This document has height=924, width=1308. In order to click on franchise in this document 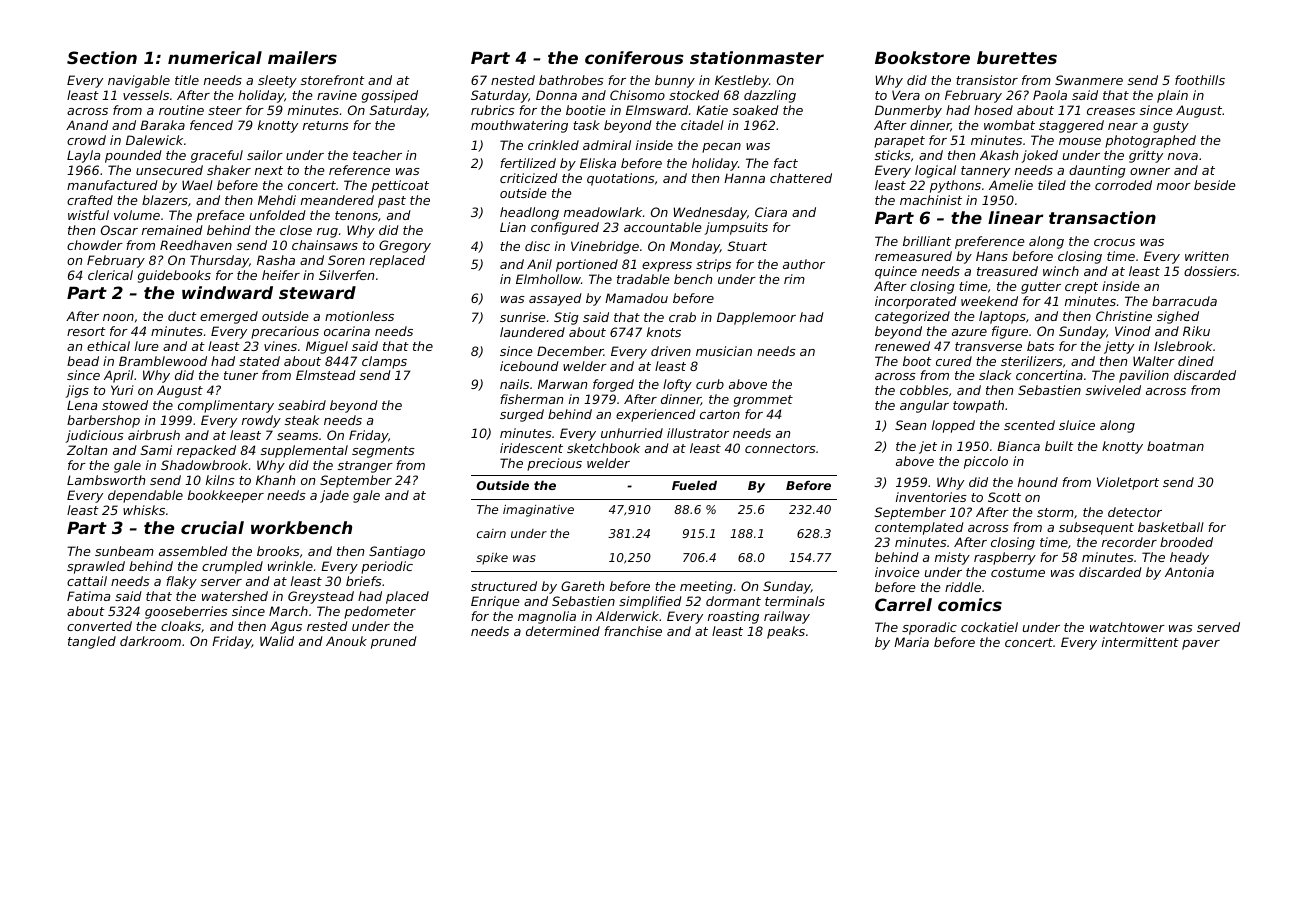, I will do `click(633, 631)`.
